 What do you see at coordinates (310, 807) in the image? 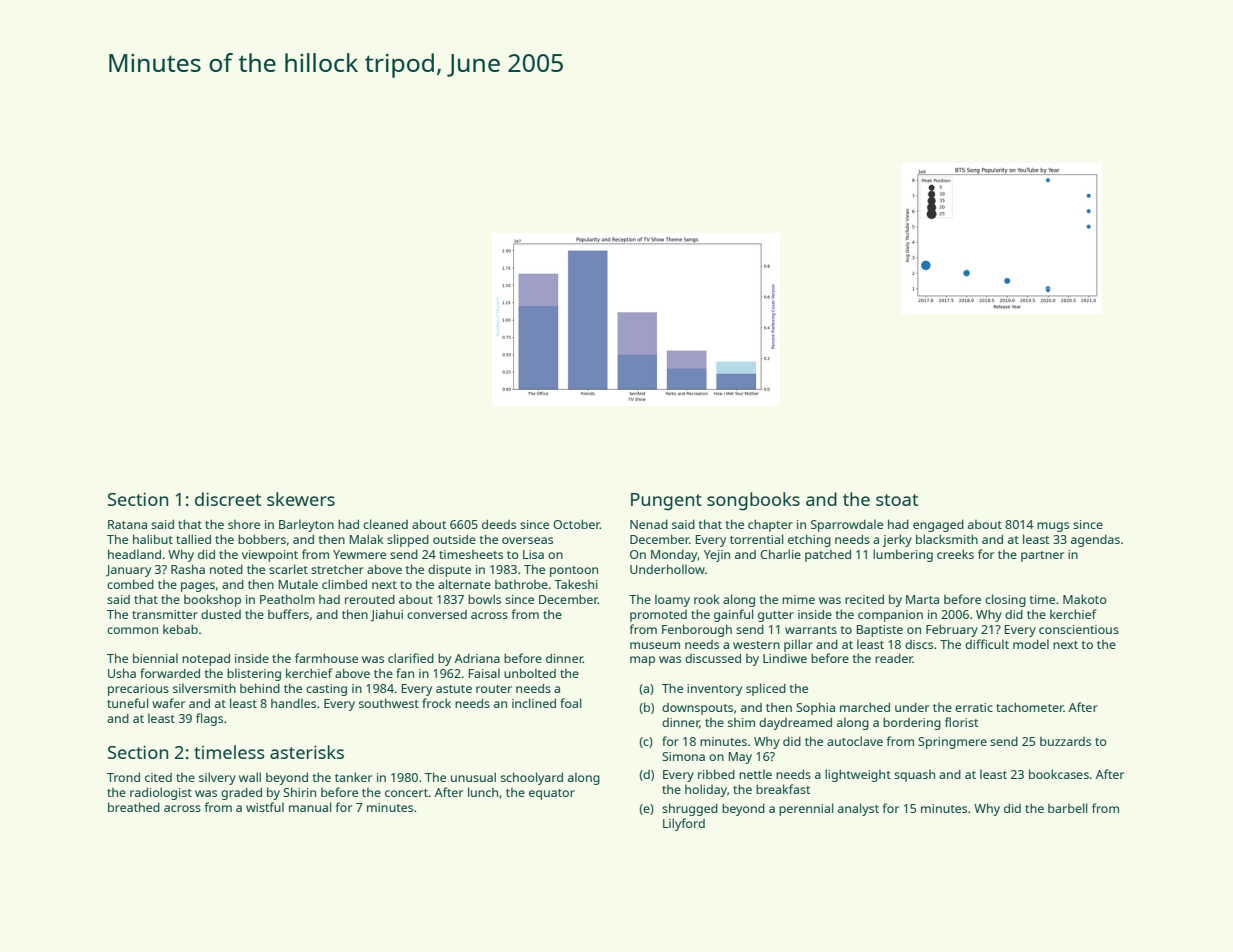
I see `manual` at bounding box center [310, 807].
